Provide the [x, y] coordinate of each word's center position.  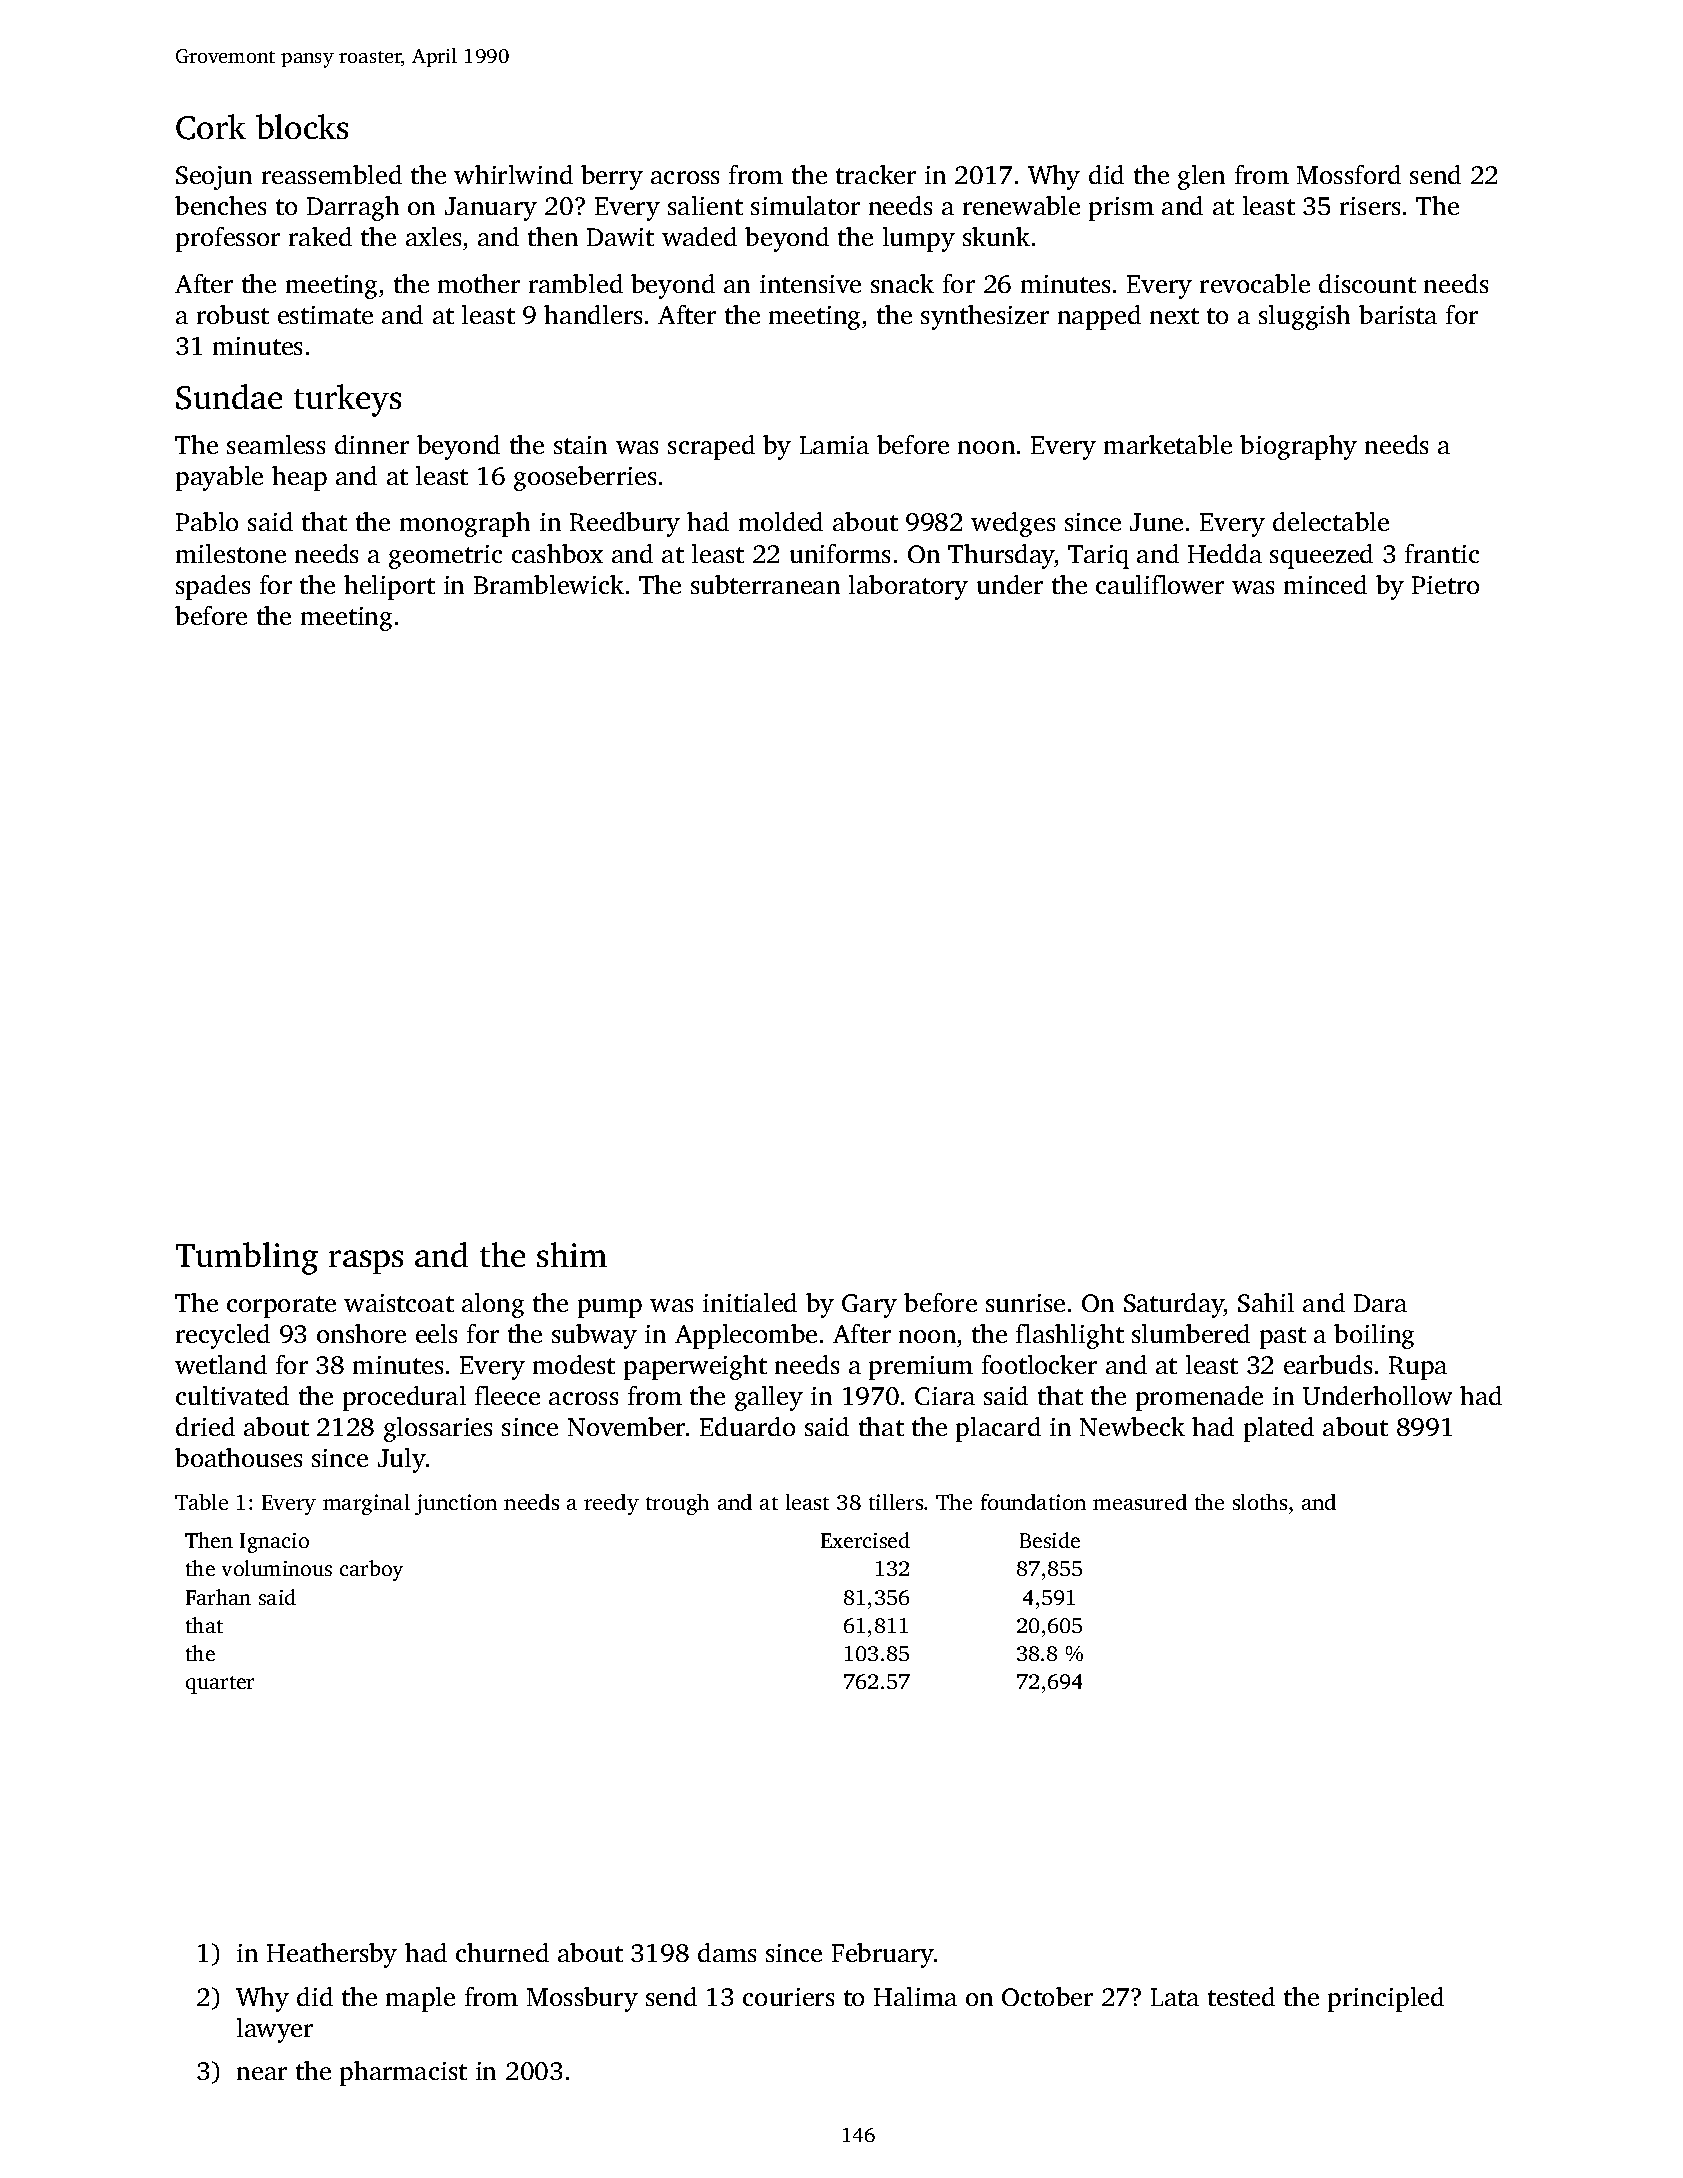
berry [612, 177]
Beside [1050, 1540]
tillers [896, 1502]
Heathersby [332, 1955]
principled [1386, 1999]
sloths [1260, 1502]
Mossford [1349, 174]
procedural [404, 1398]
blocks [302, 126]
